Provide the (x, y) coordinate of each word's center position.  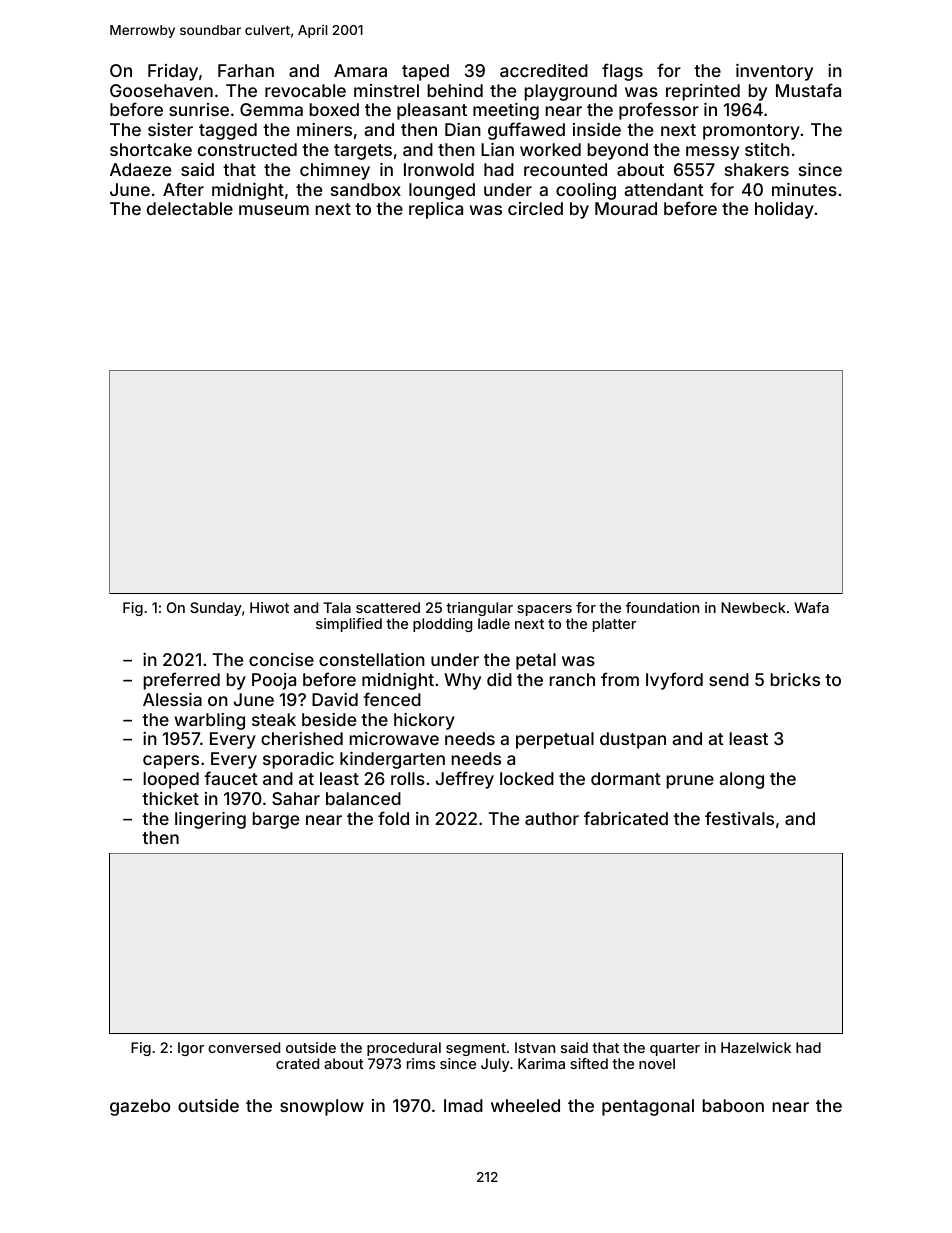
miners (324, 129)
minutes (804, 189)
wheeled (525, 1105)
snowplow (322, 1107)
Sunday (216, 609)
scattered (388, 607)
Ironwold (439, 169)
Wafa (811, 607)
